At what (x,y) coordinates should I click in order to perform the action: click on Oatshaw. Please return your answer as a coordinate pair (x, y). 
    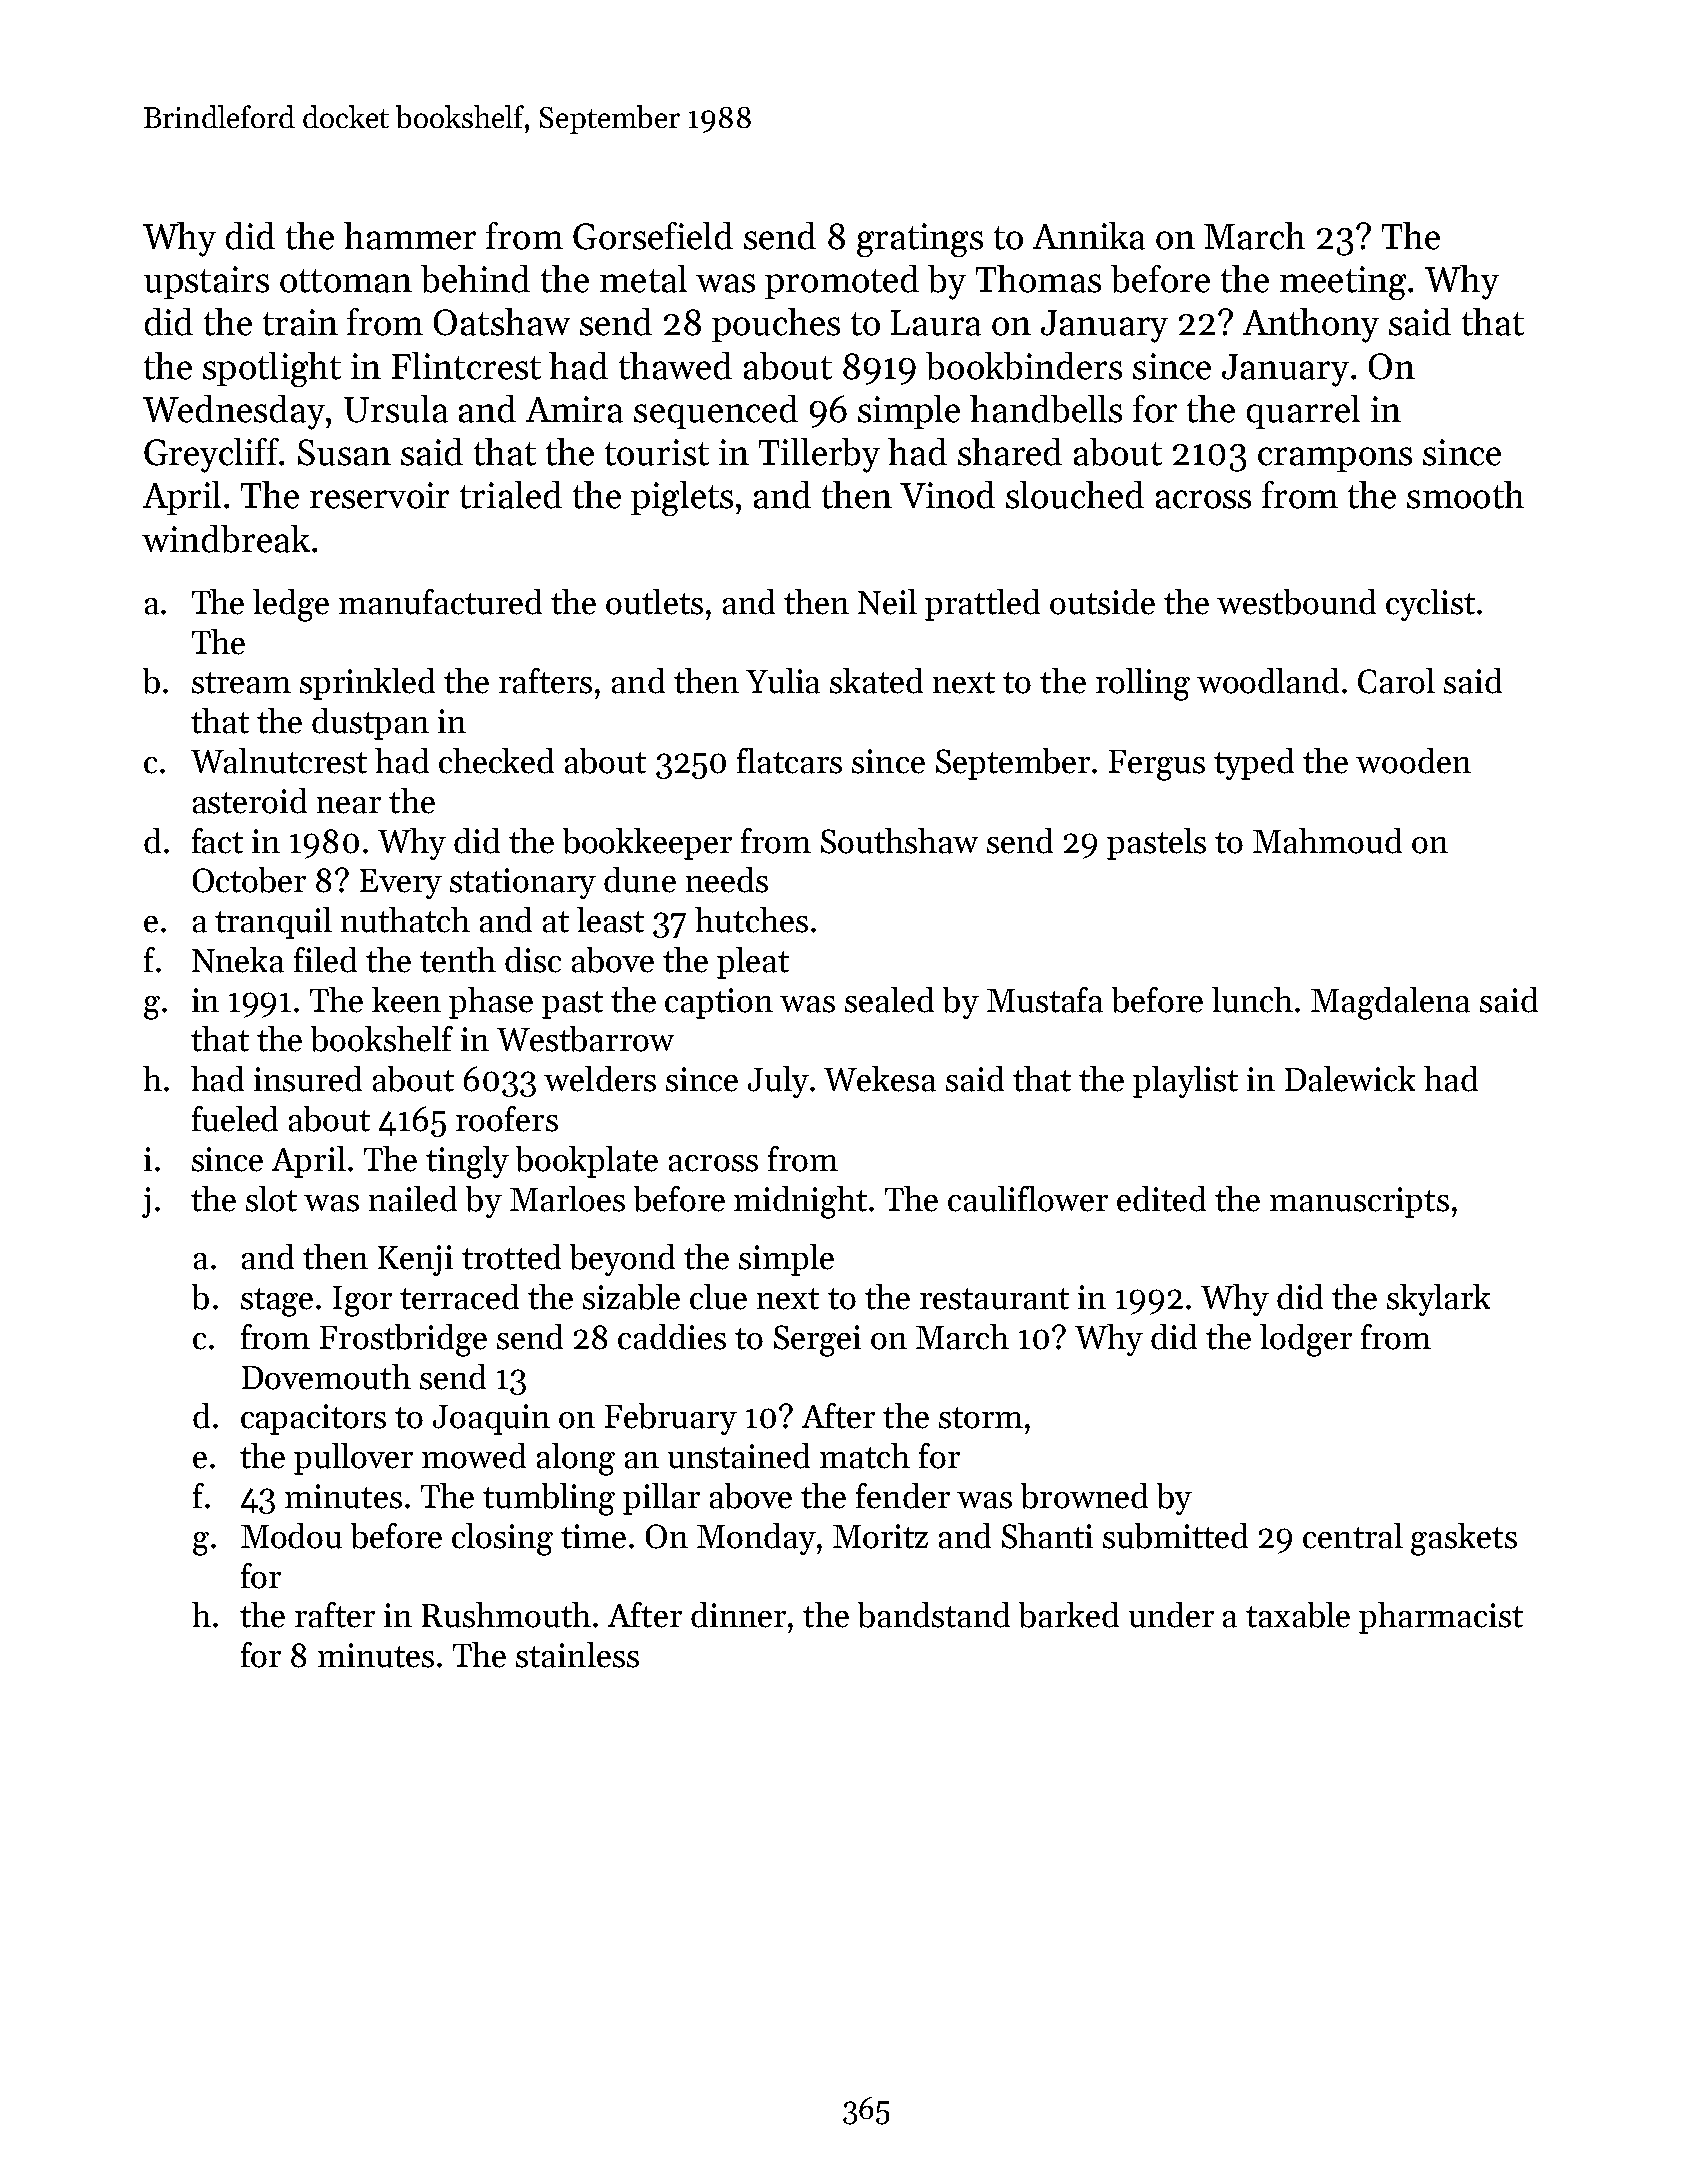
    Looking at the image, I should click on (502, 322).
